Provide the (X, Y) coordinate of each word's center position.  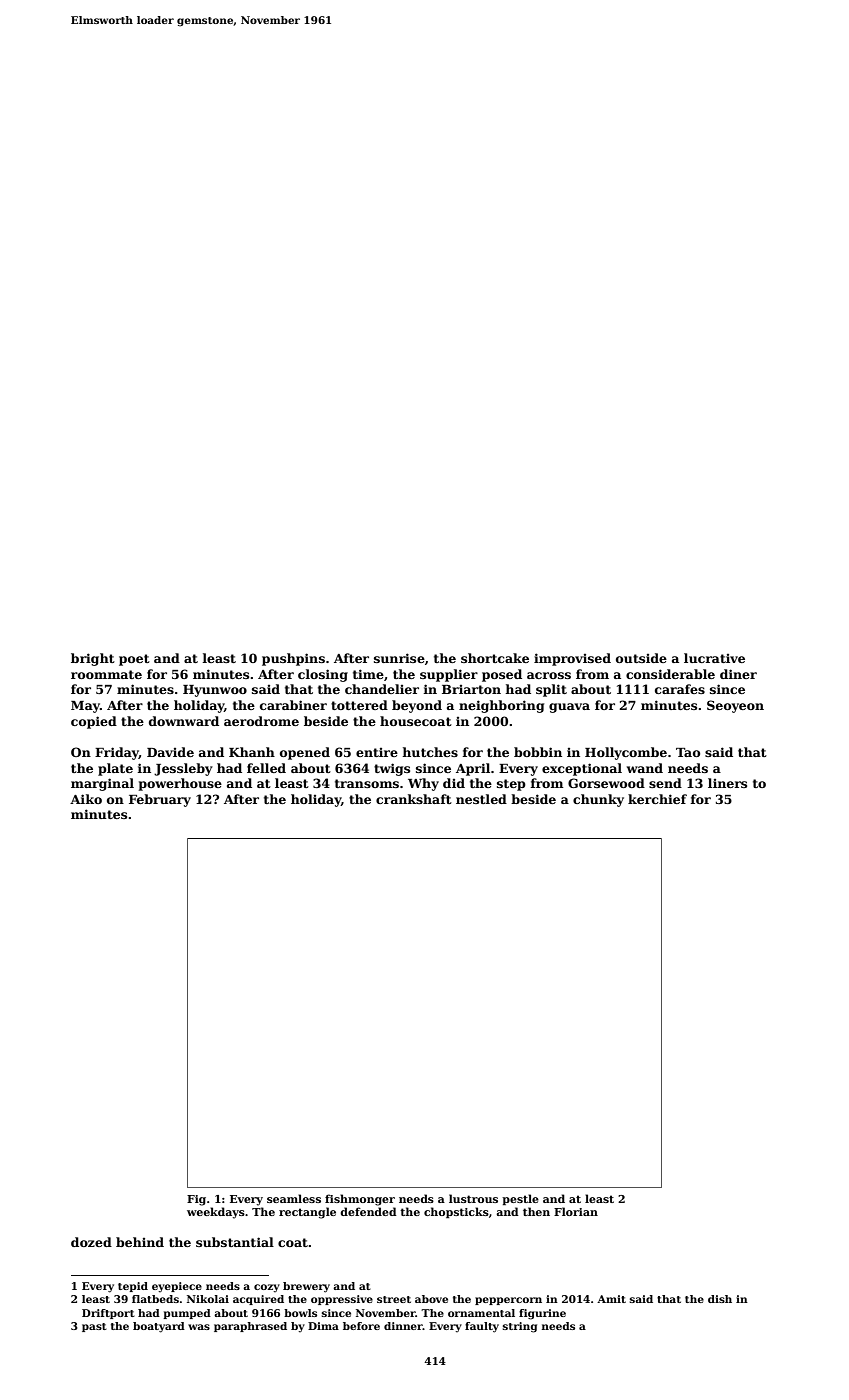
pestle (520, 1199)
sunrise (399, 658)
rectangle (307, 1213)
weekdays (216, 1213)
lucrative (714, 658)
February (160, 800)
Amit (611, 1299)
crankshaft (414, 799)
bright (93, 659)
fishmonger (360, 1200)
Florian (576, 1211)
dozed (91, 1242)
